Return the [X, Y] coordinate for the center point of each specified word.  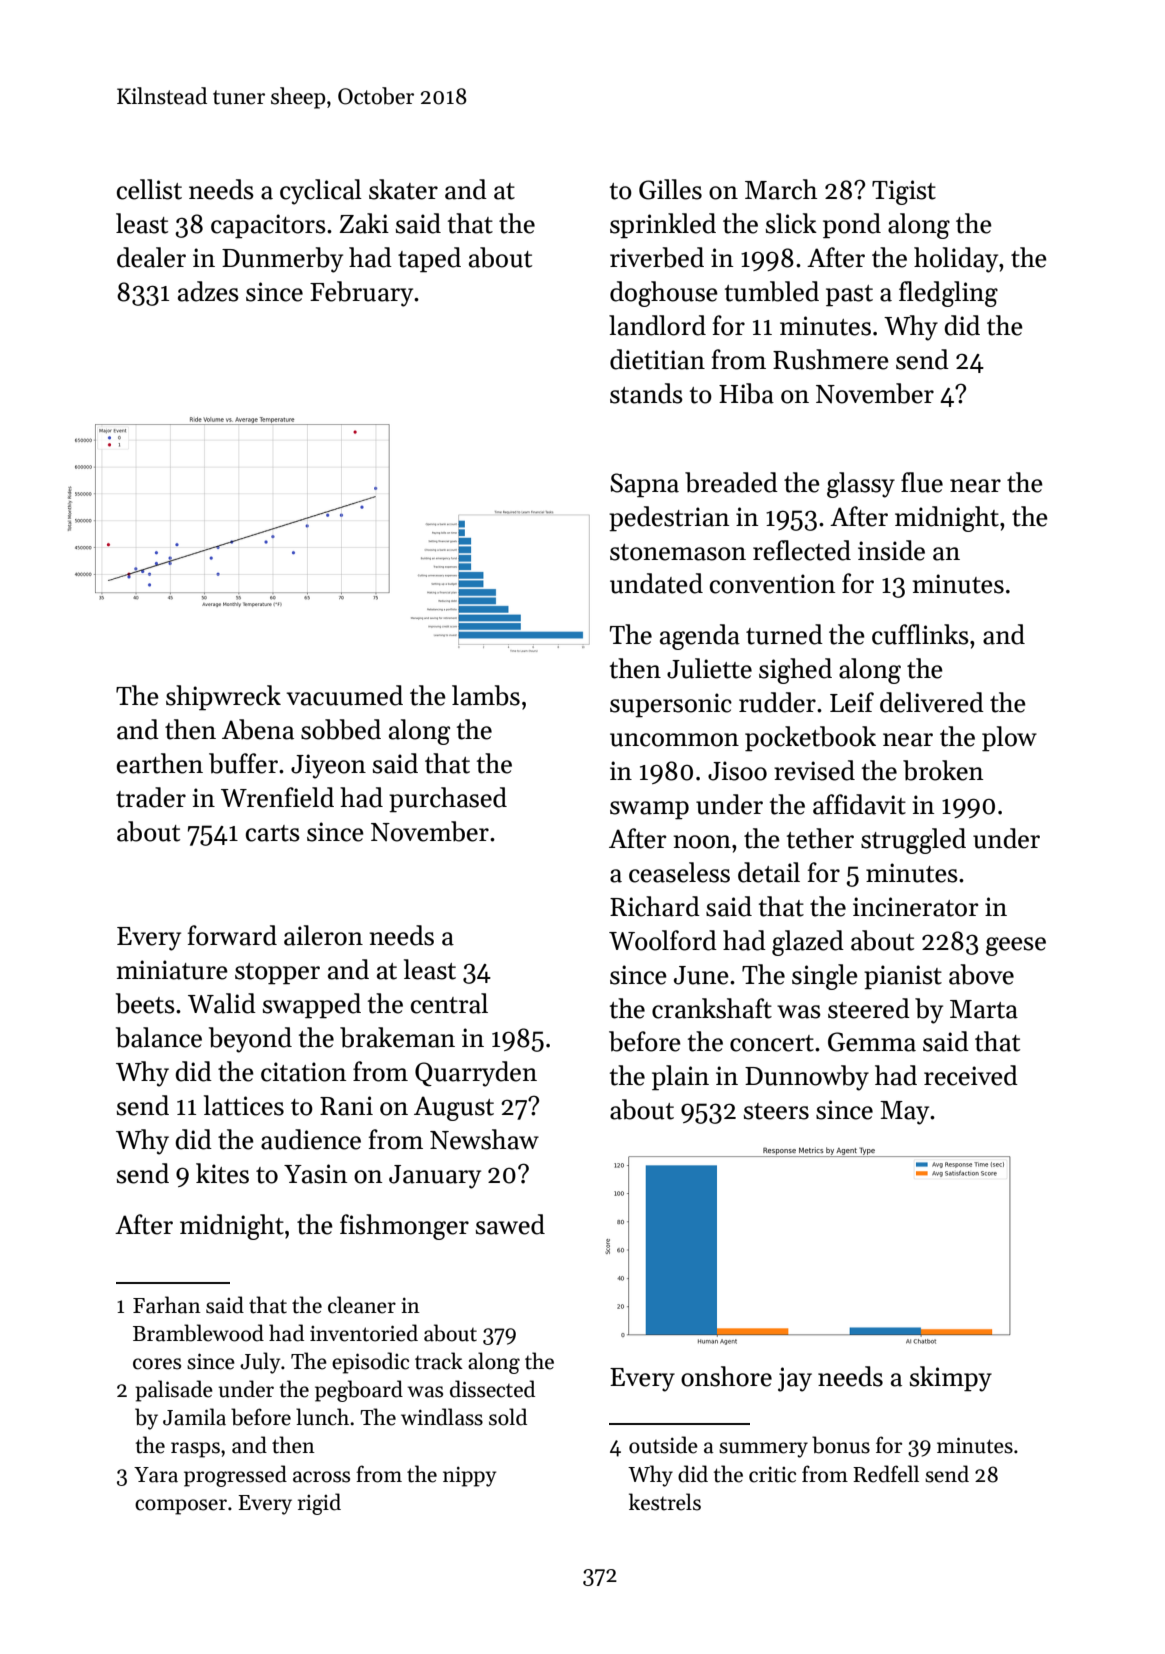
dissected [492, 1389]
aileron [323, 935]
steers [776, 1111]
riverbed [657, 257]
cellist [149, 189]
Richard [655, 906]
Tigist [904, 192]
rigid [319, 1504]
